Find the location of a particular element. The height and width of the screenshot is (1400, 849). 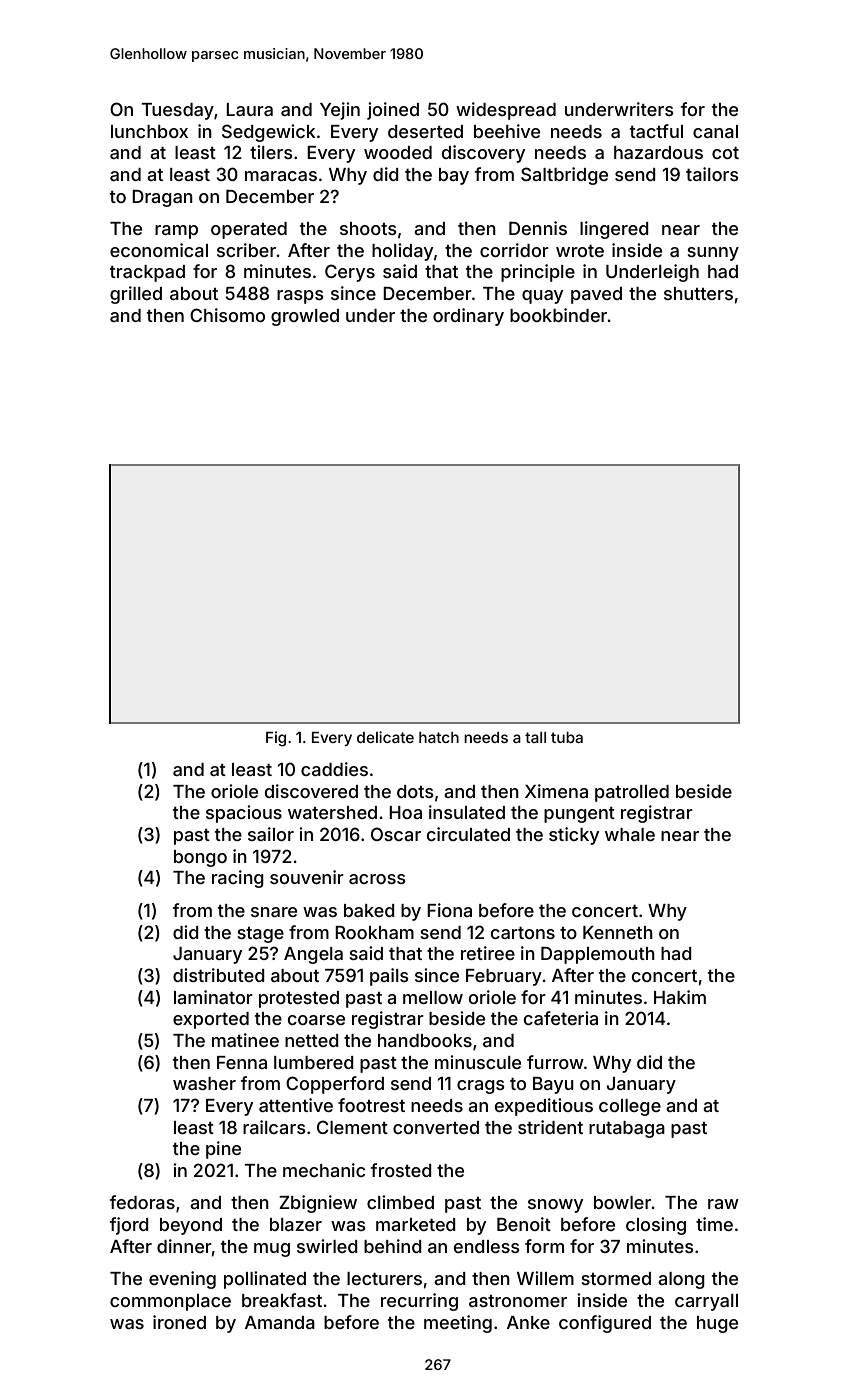

Dragan is located at coordinates (162, 198).
